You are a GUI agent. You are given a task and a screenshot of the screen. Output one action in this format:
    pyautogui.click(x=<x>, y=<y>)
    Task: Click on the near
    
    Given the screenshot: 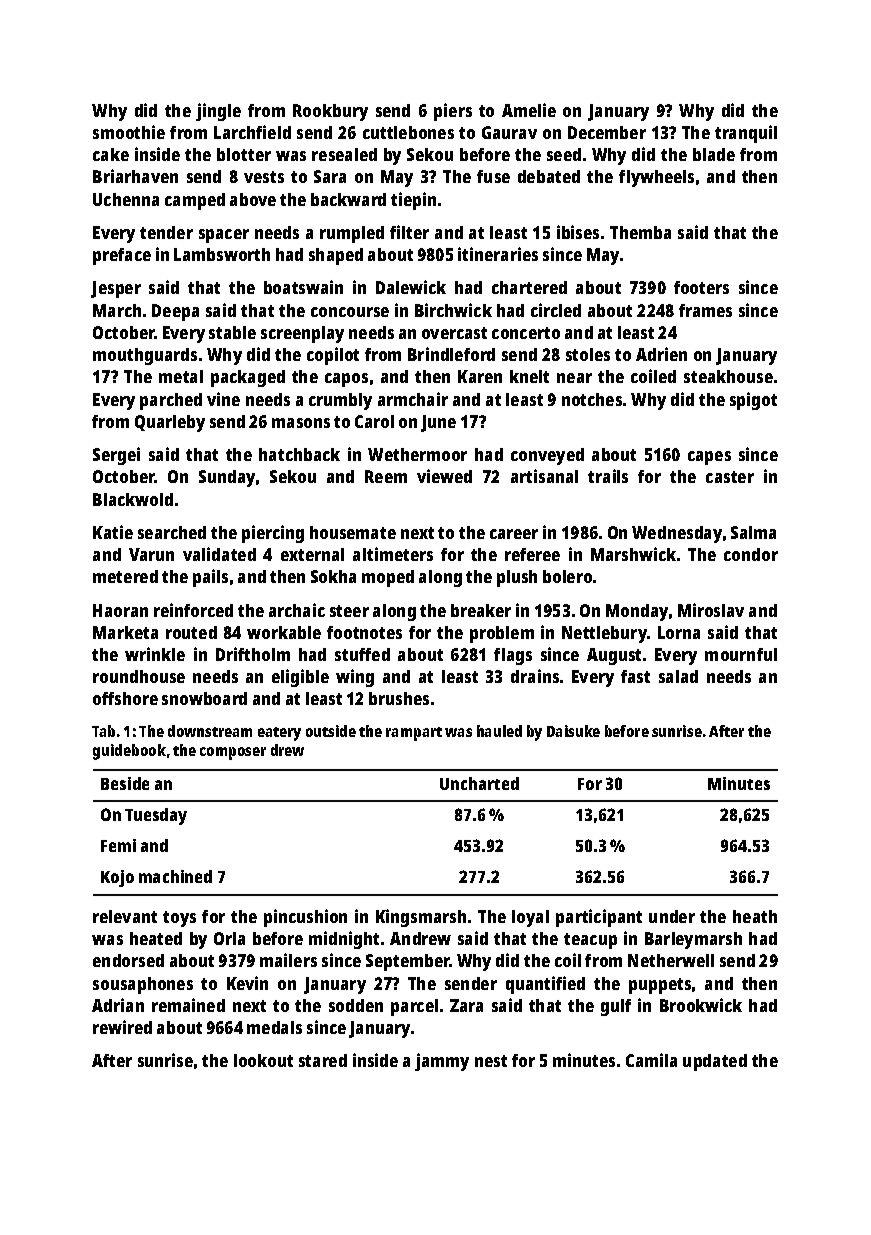 What is the action you would take?
    pyautogui.click(x=574, y=378)
